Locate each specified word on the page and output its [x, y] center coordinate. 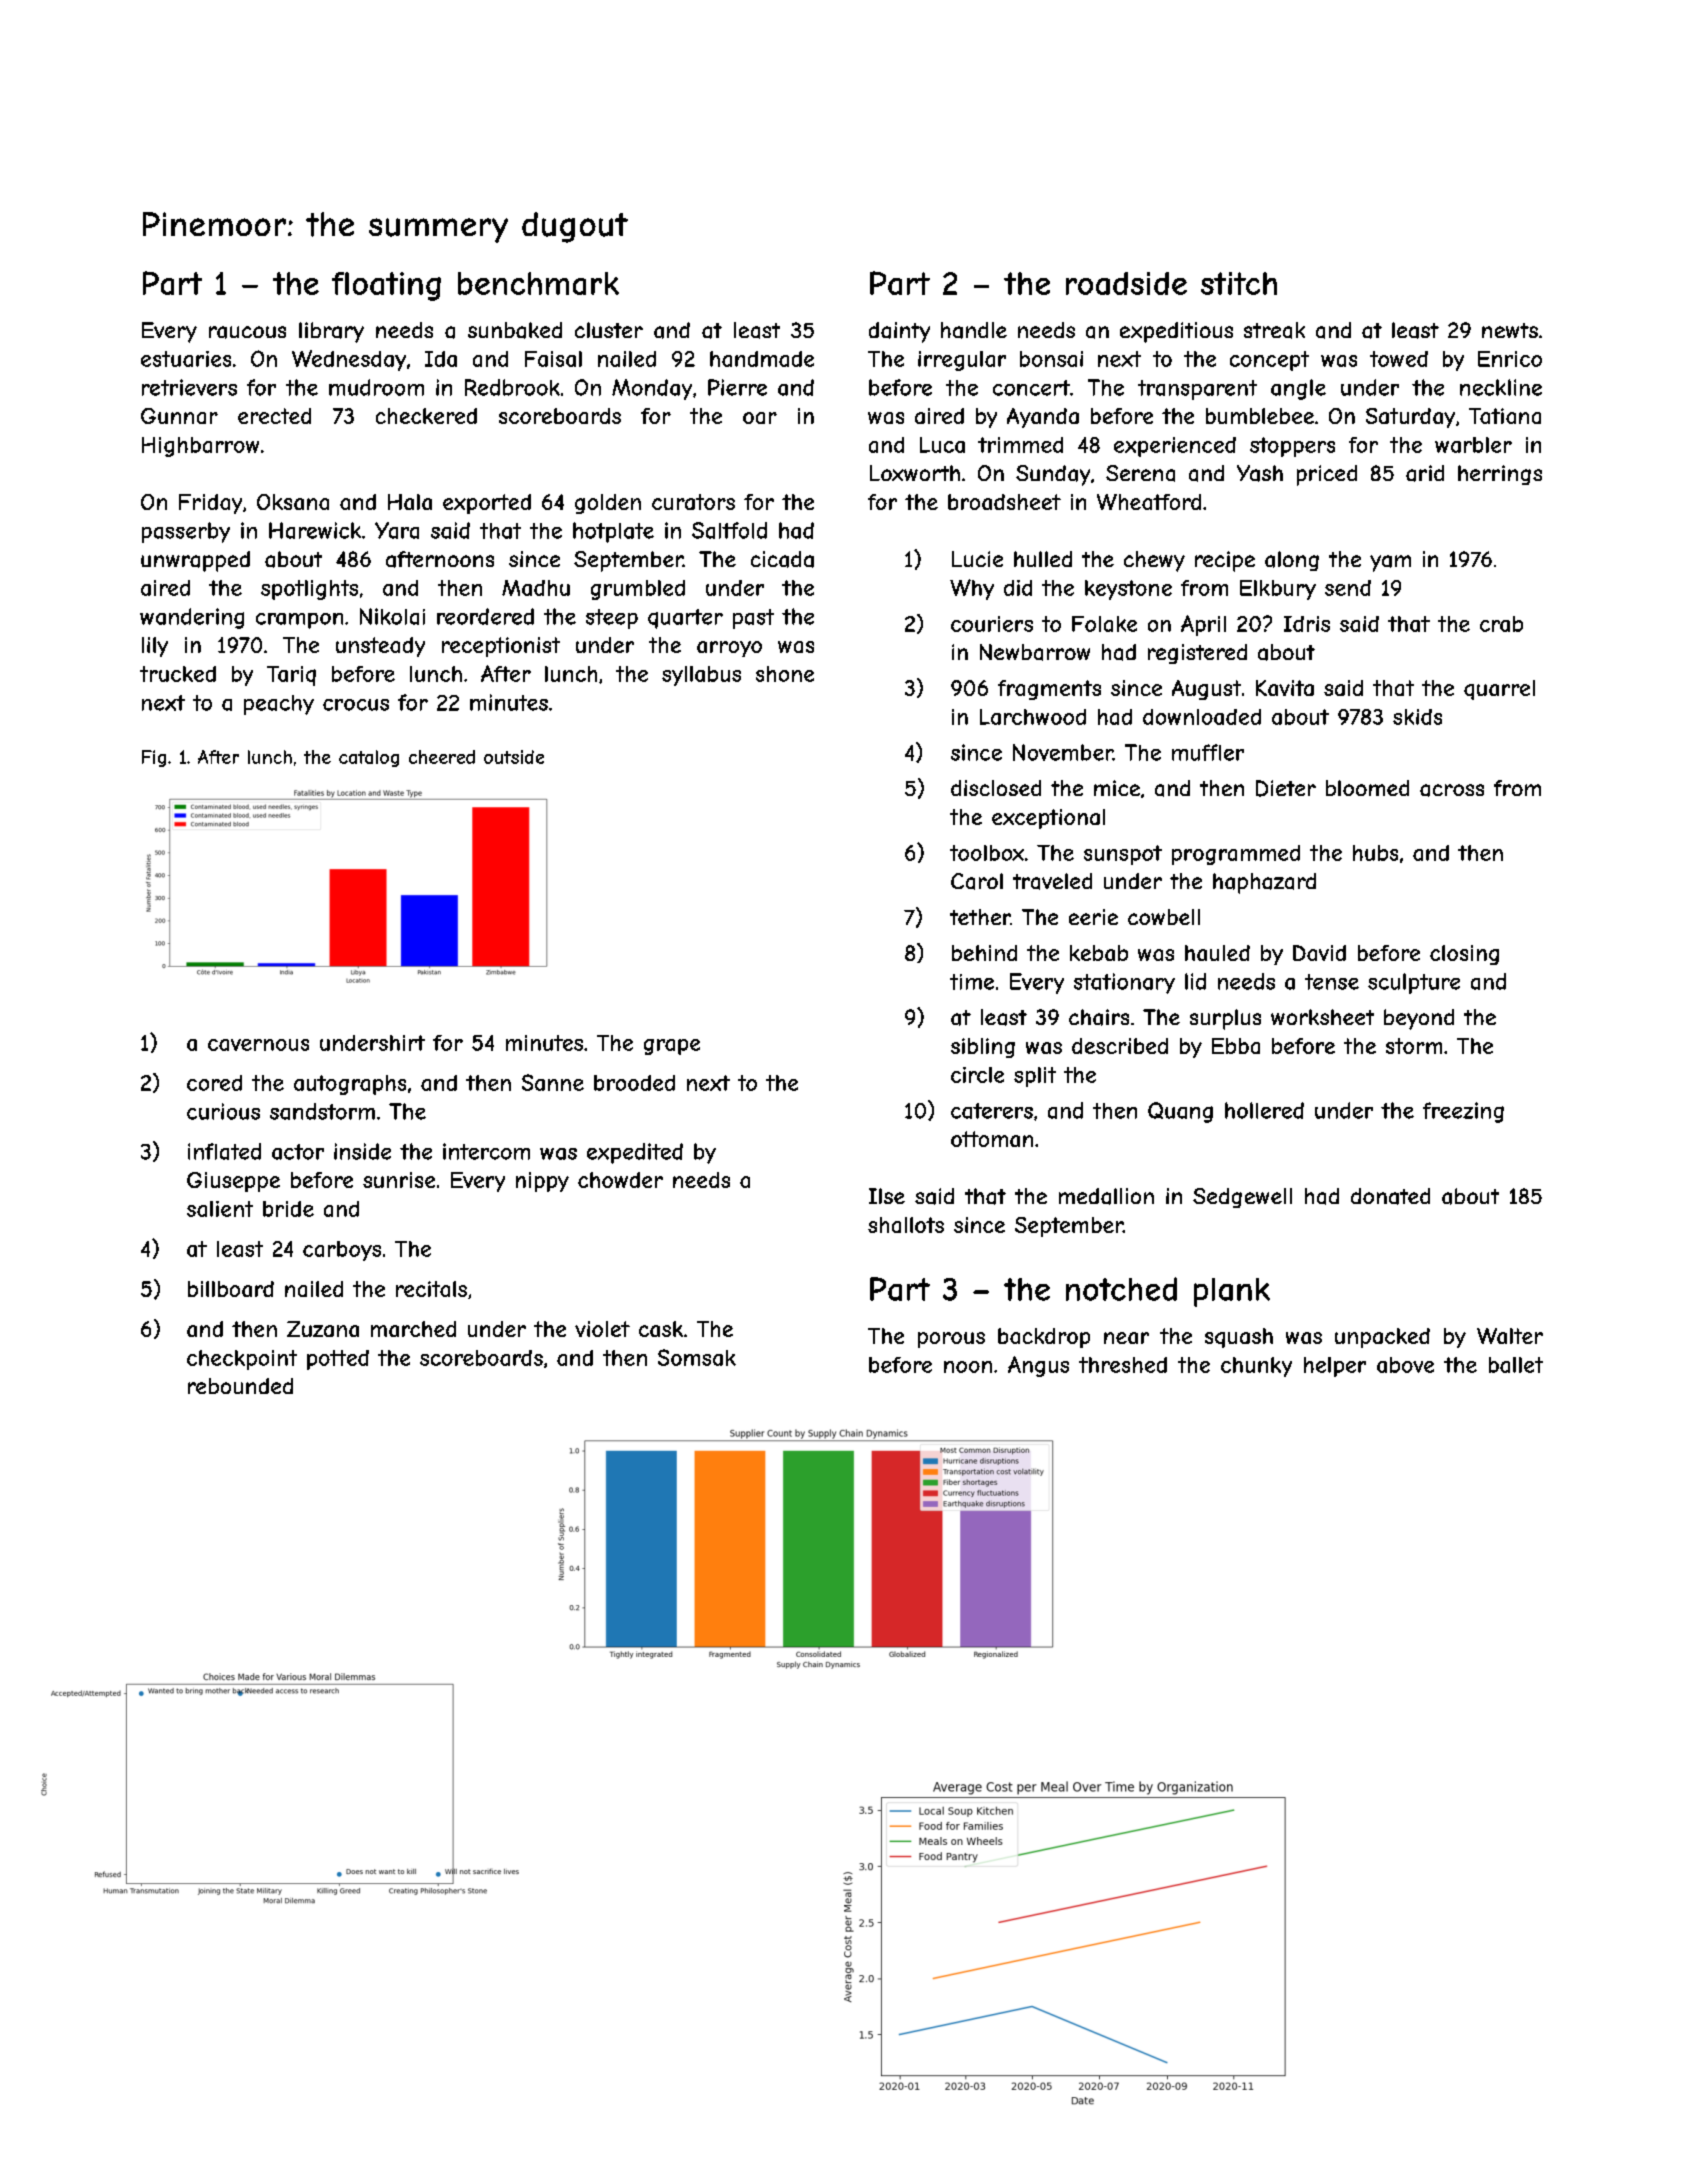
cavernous [258, 1045]
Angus [1038, 1366]
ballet [1516, 1365]
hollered [1264, 1110]
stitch [1239, 283]
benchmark [538, 283]
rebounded [240, 1386]
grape [672, 1047]
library [331, 332]
